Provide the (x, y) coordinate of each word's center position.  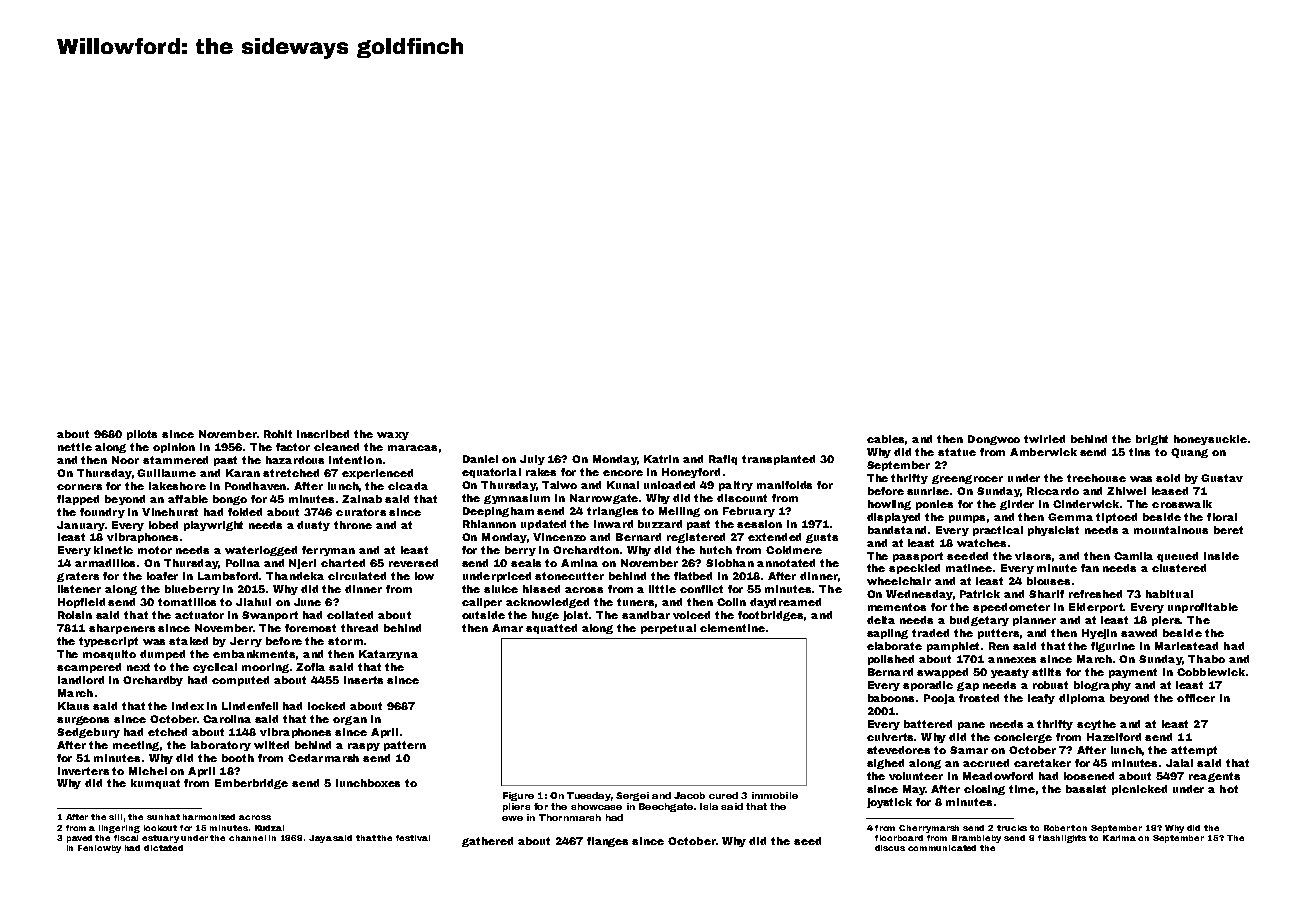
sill (115, 817)
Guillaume (166, 473)
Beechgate (666, 807)
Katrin (661, 459)
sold (1168, 478)
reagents (1214, 777)
